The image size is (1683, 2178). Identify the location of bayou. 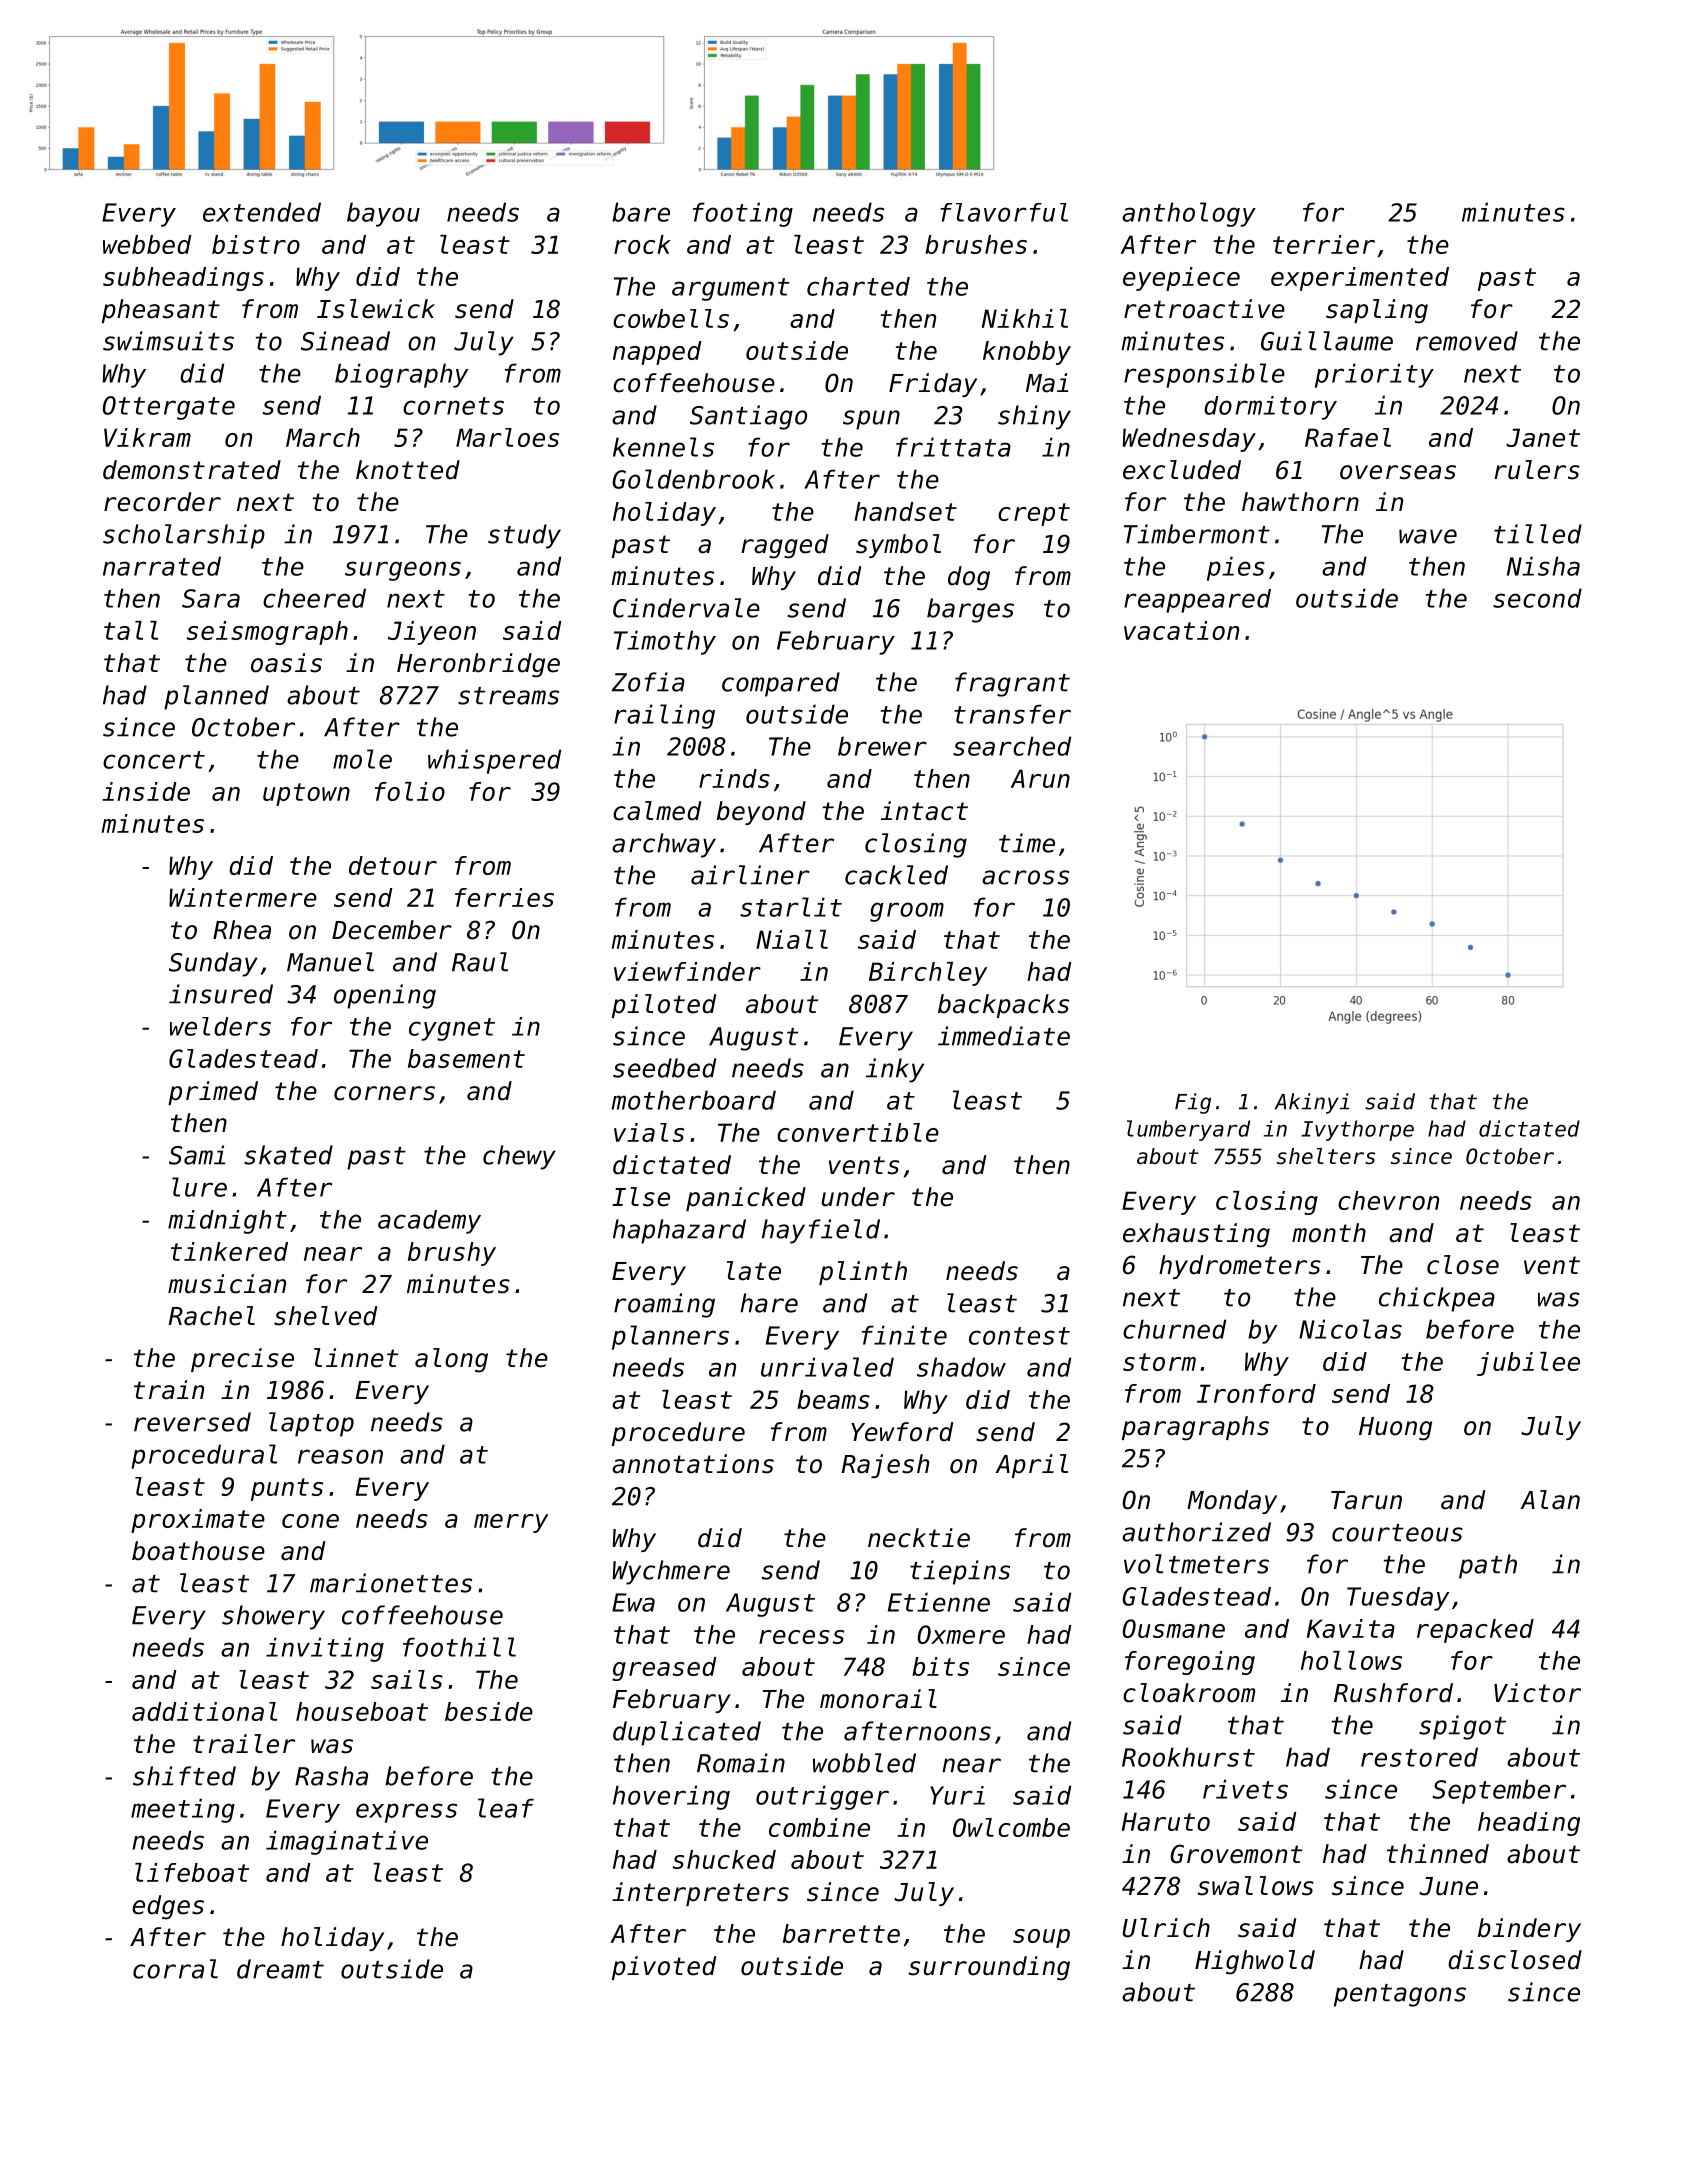
(383, 214).
